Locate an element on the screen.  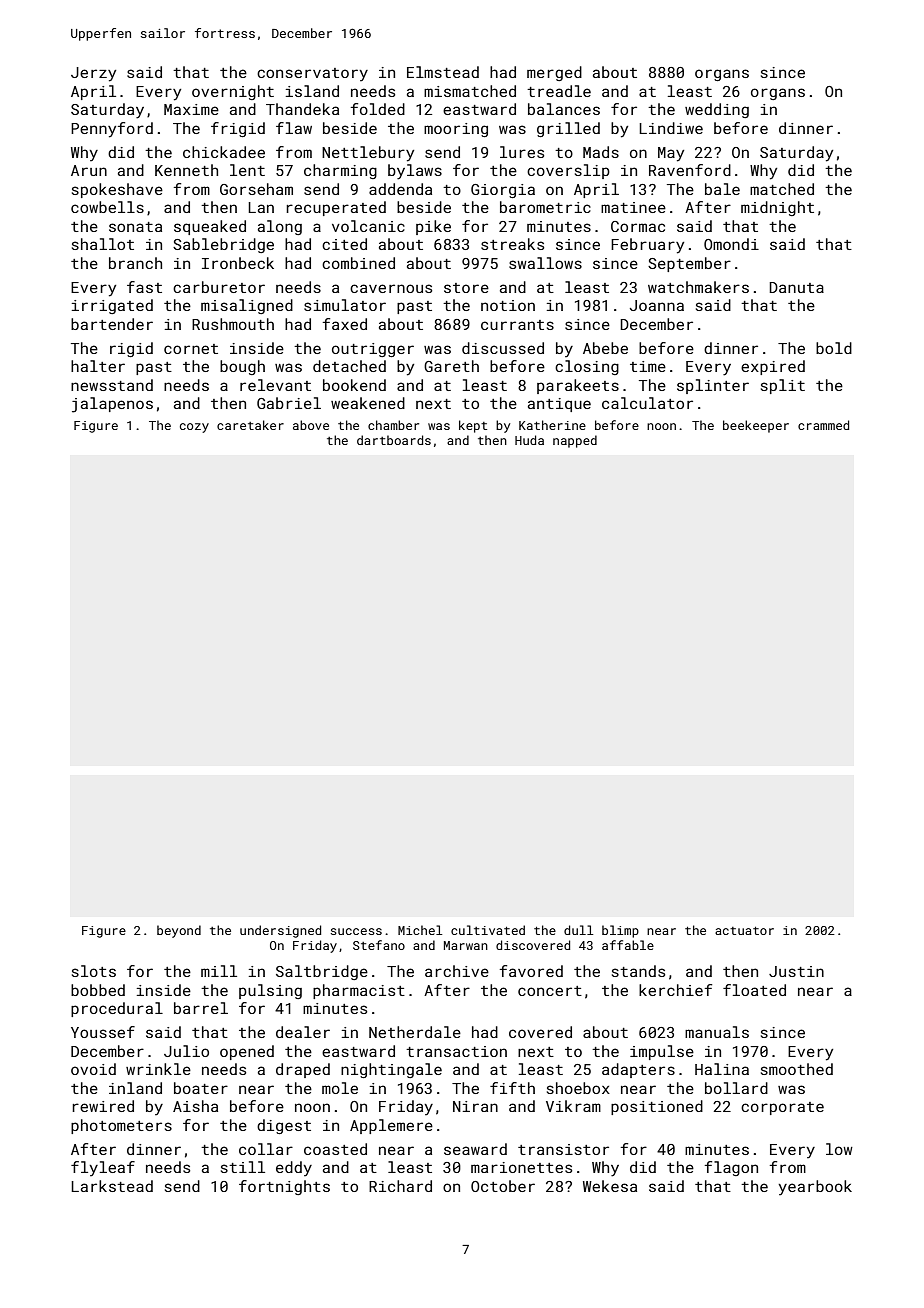
Niran is located at coordinates (475, 1106).
